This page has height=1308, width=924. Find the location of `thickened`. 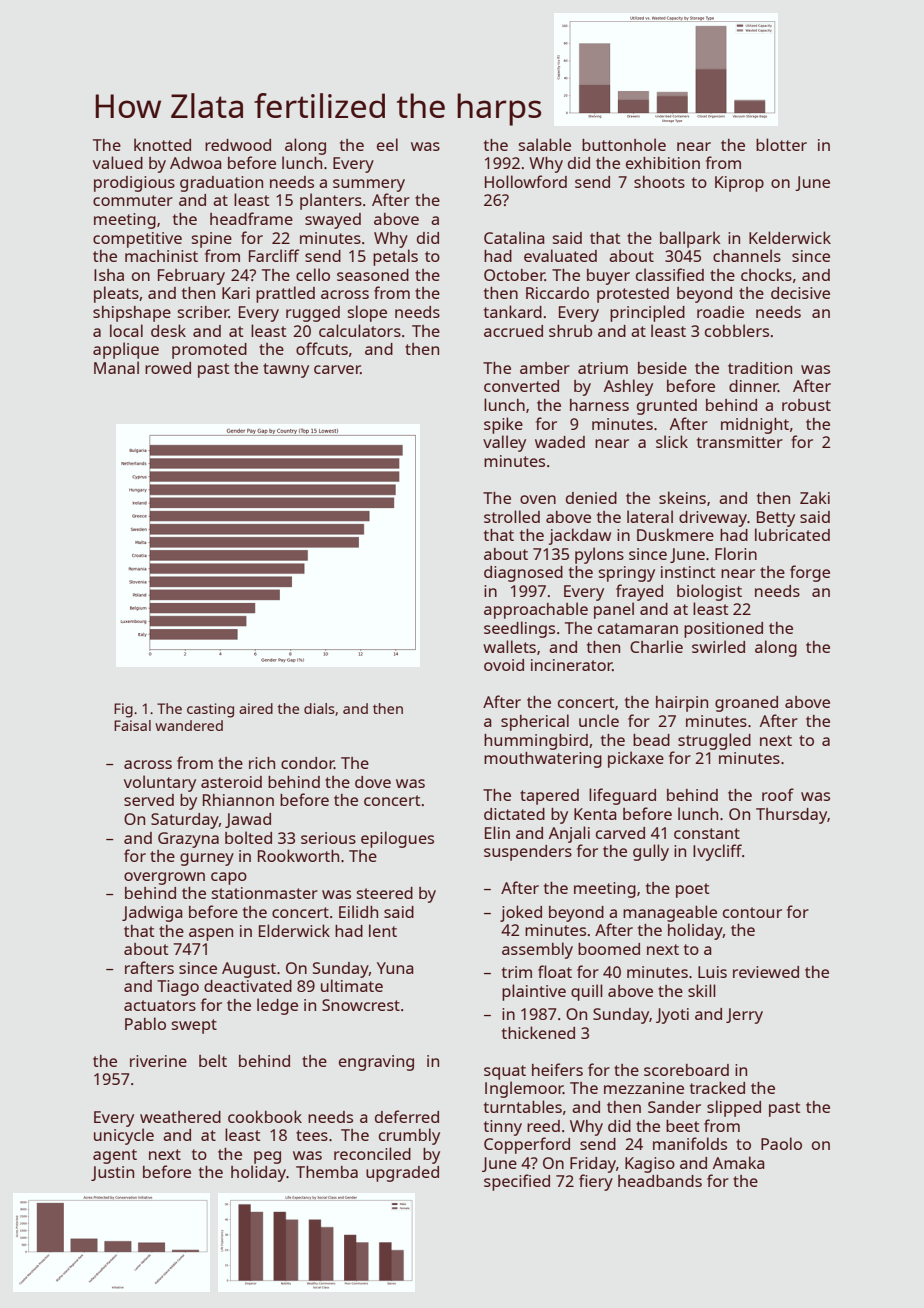

thickened is located at coordinates (538, 1032).
